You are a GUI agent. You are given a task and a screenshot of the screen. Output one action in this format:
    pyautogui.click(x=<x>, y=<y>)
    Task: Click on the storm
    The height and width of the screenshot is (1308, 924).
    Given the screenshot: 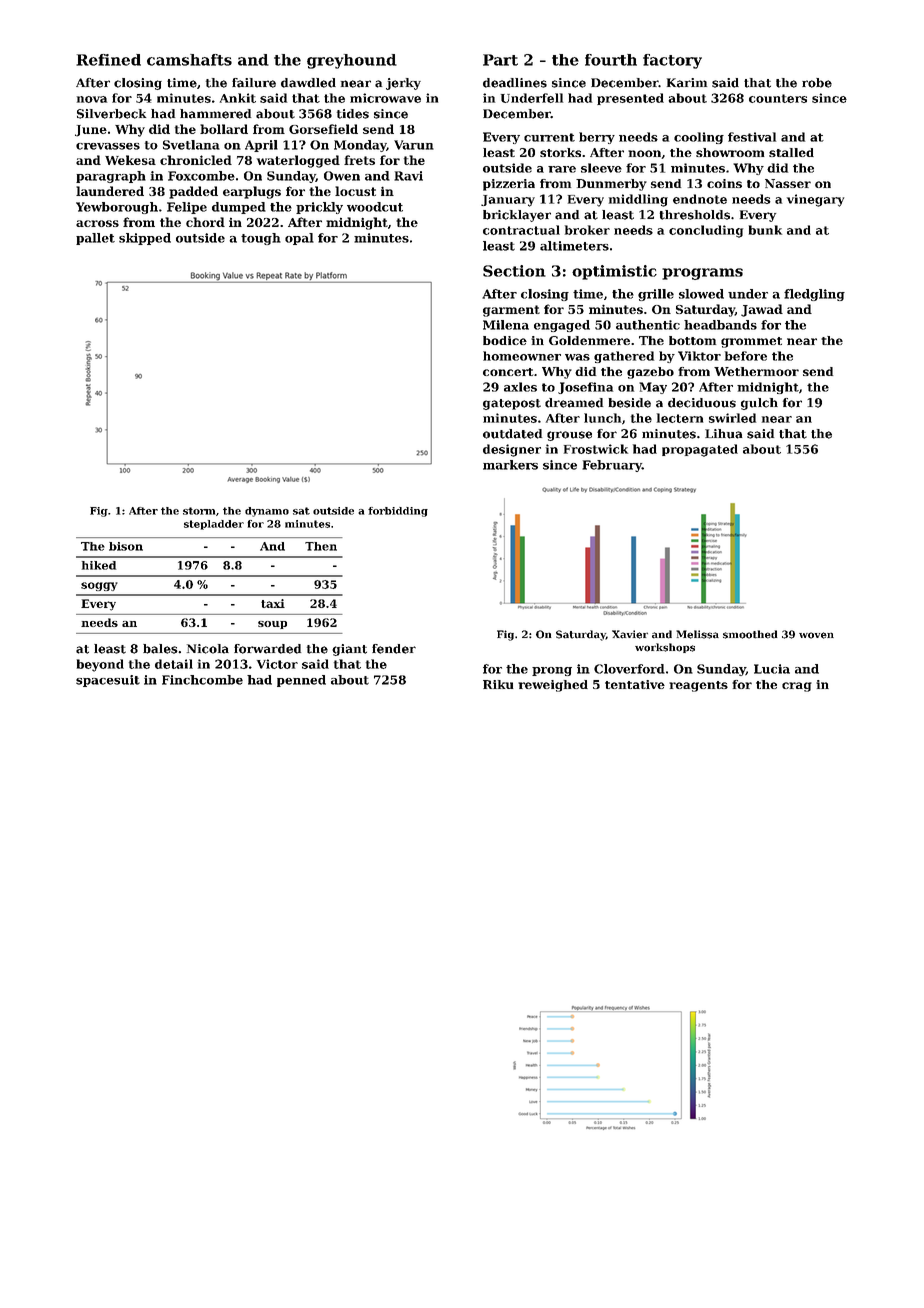 What is the action you would take?
    pyautogui.click(x=199, y=511)
